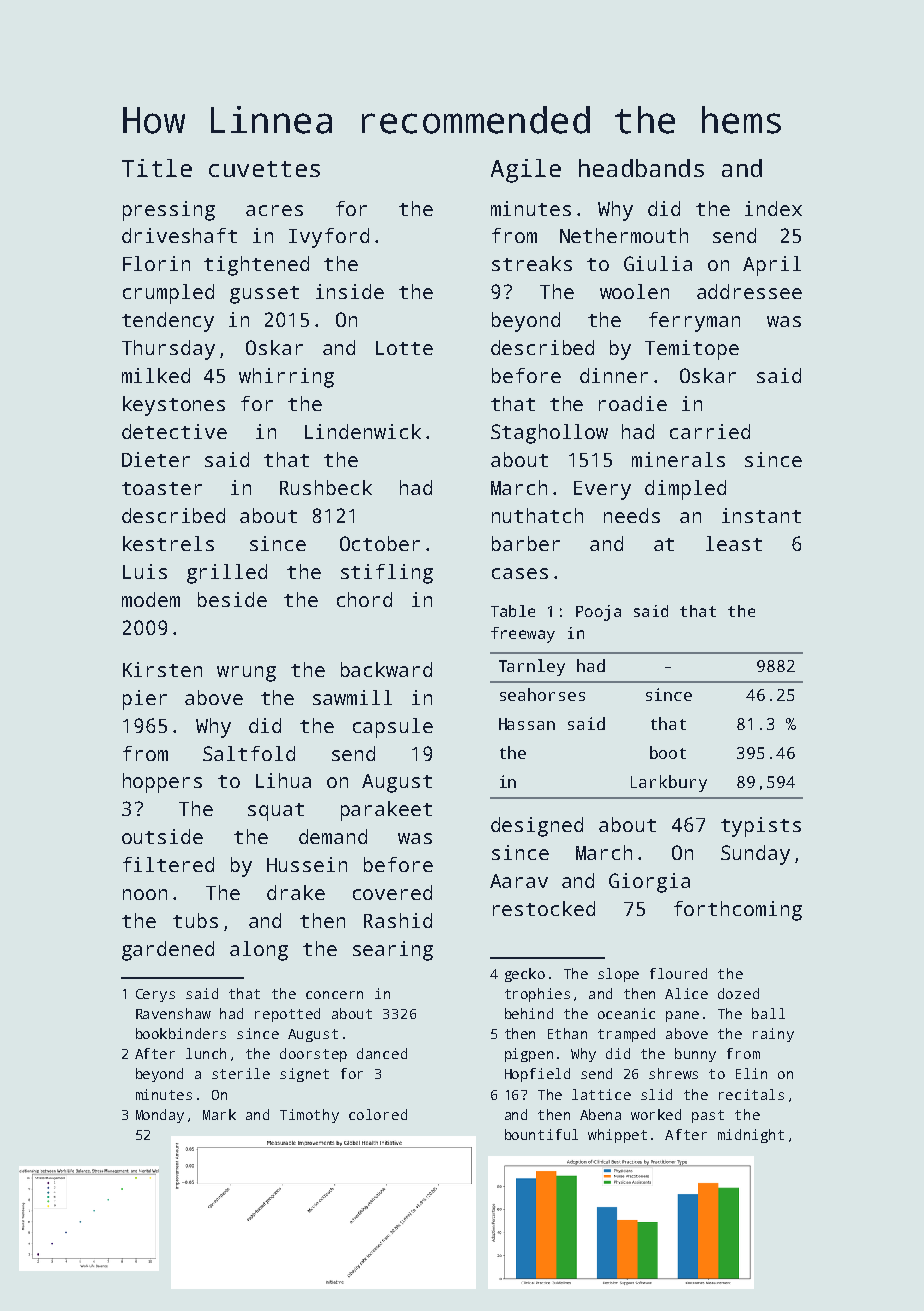 The width and height of the screenshot is (924, 1311). What do you see at coordinates (773, 1035) in the screenshot?
I see `rainy` at bounding box center [773, 1035].
